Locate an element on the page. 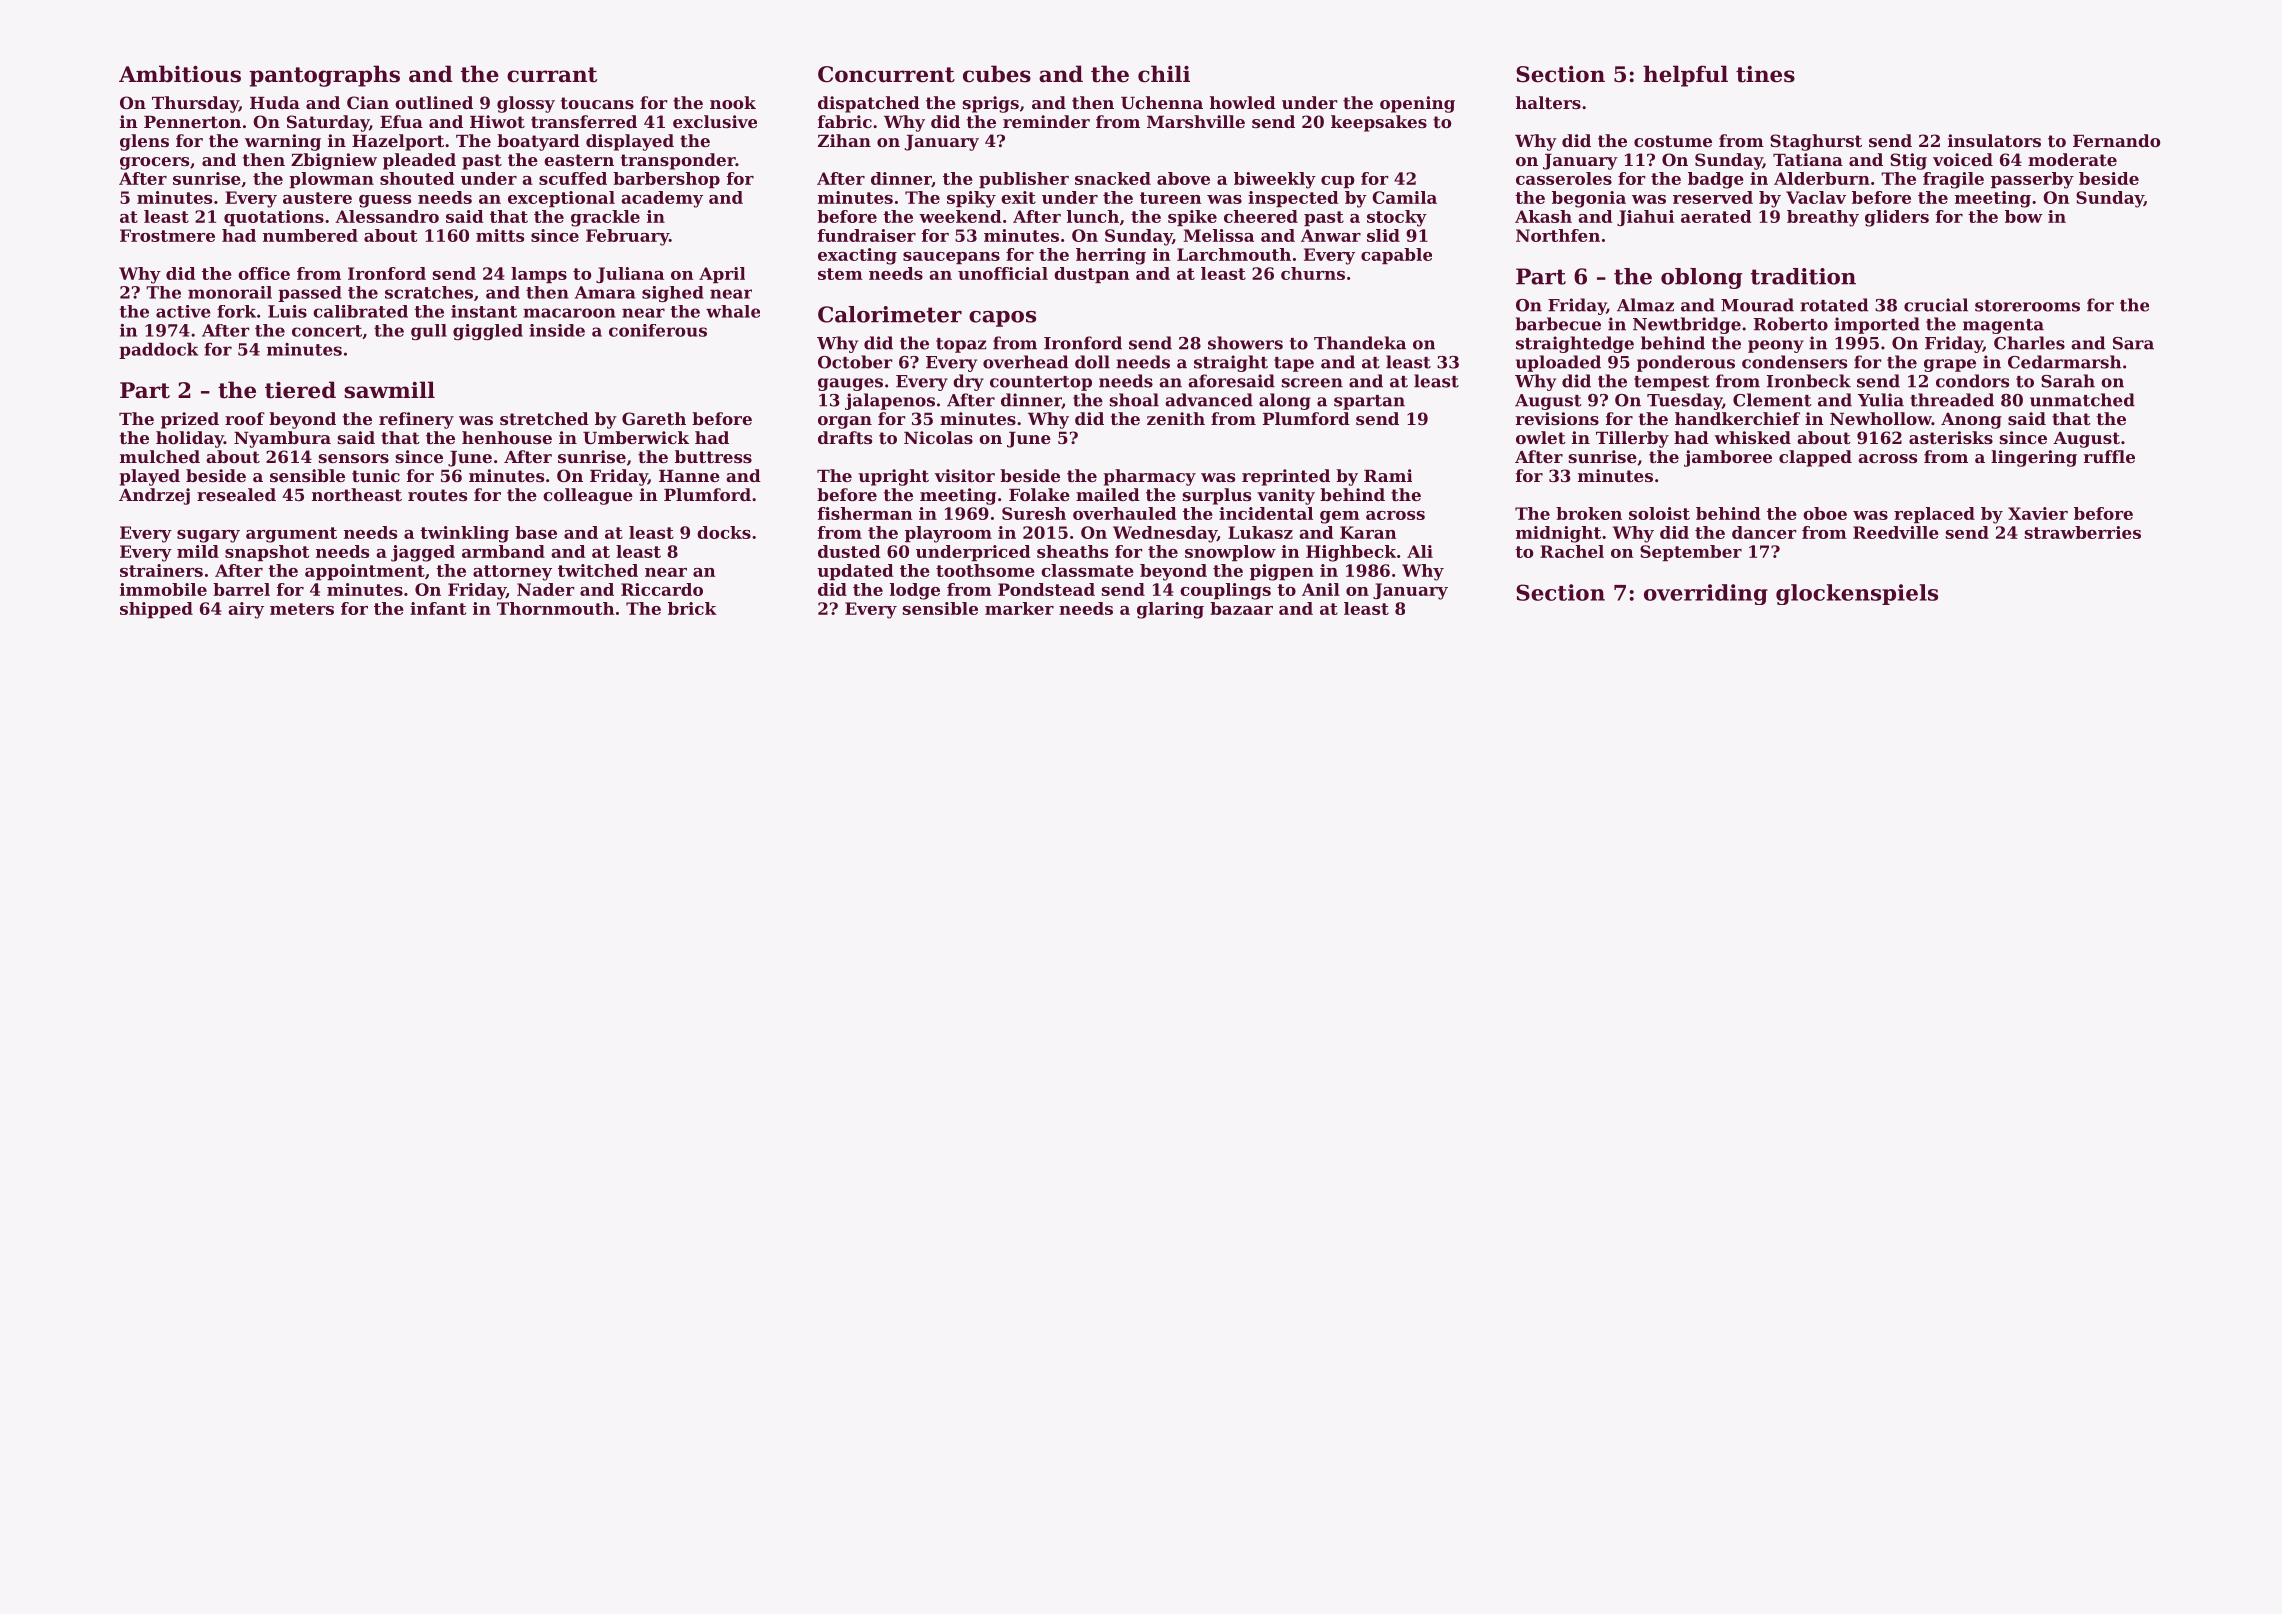  Camila is located at coordinates (1404, 197).
